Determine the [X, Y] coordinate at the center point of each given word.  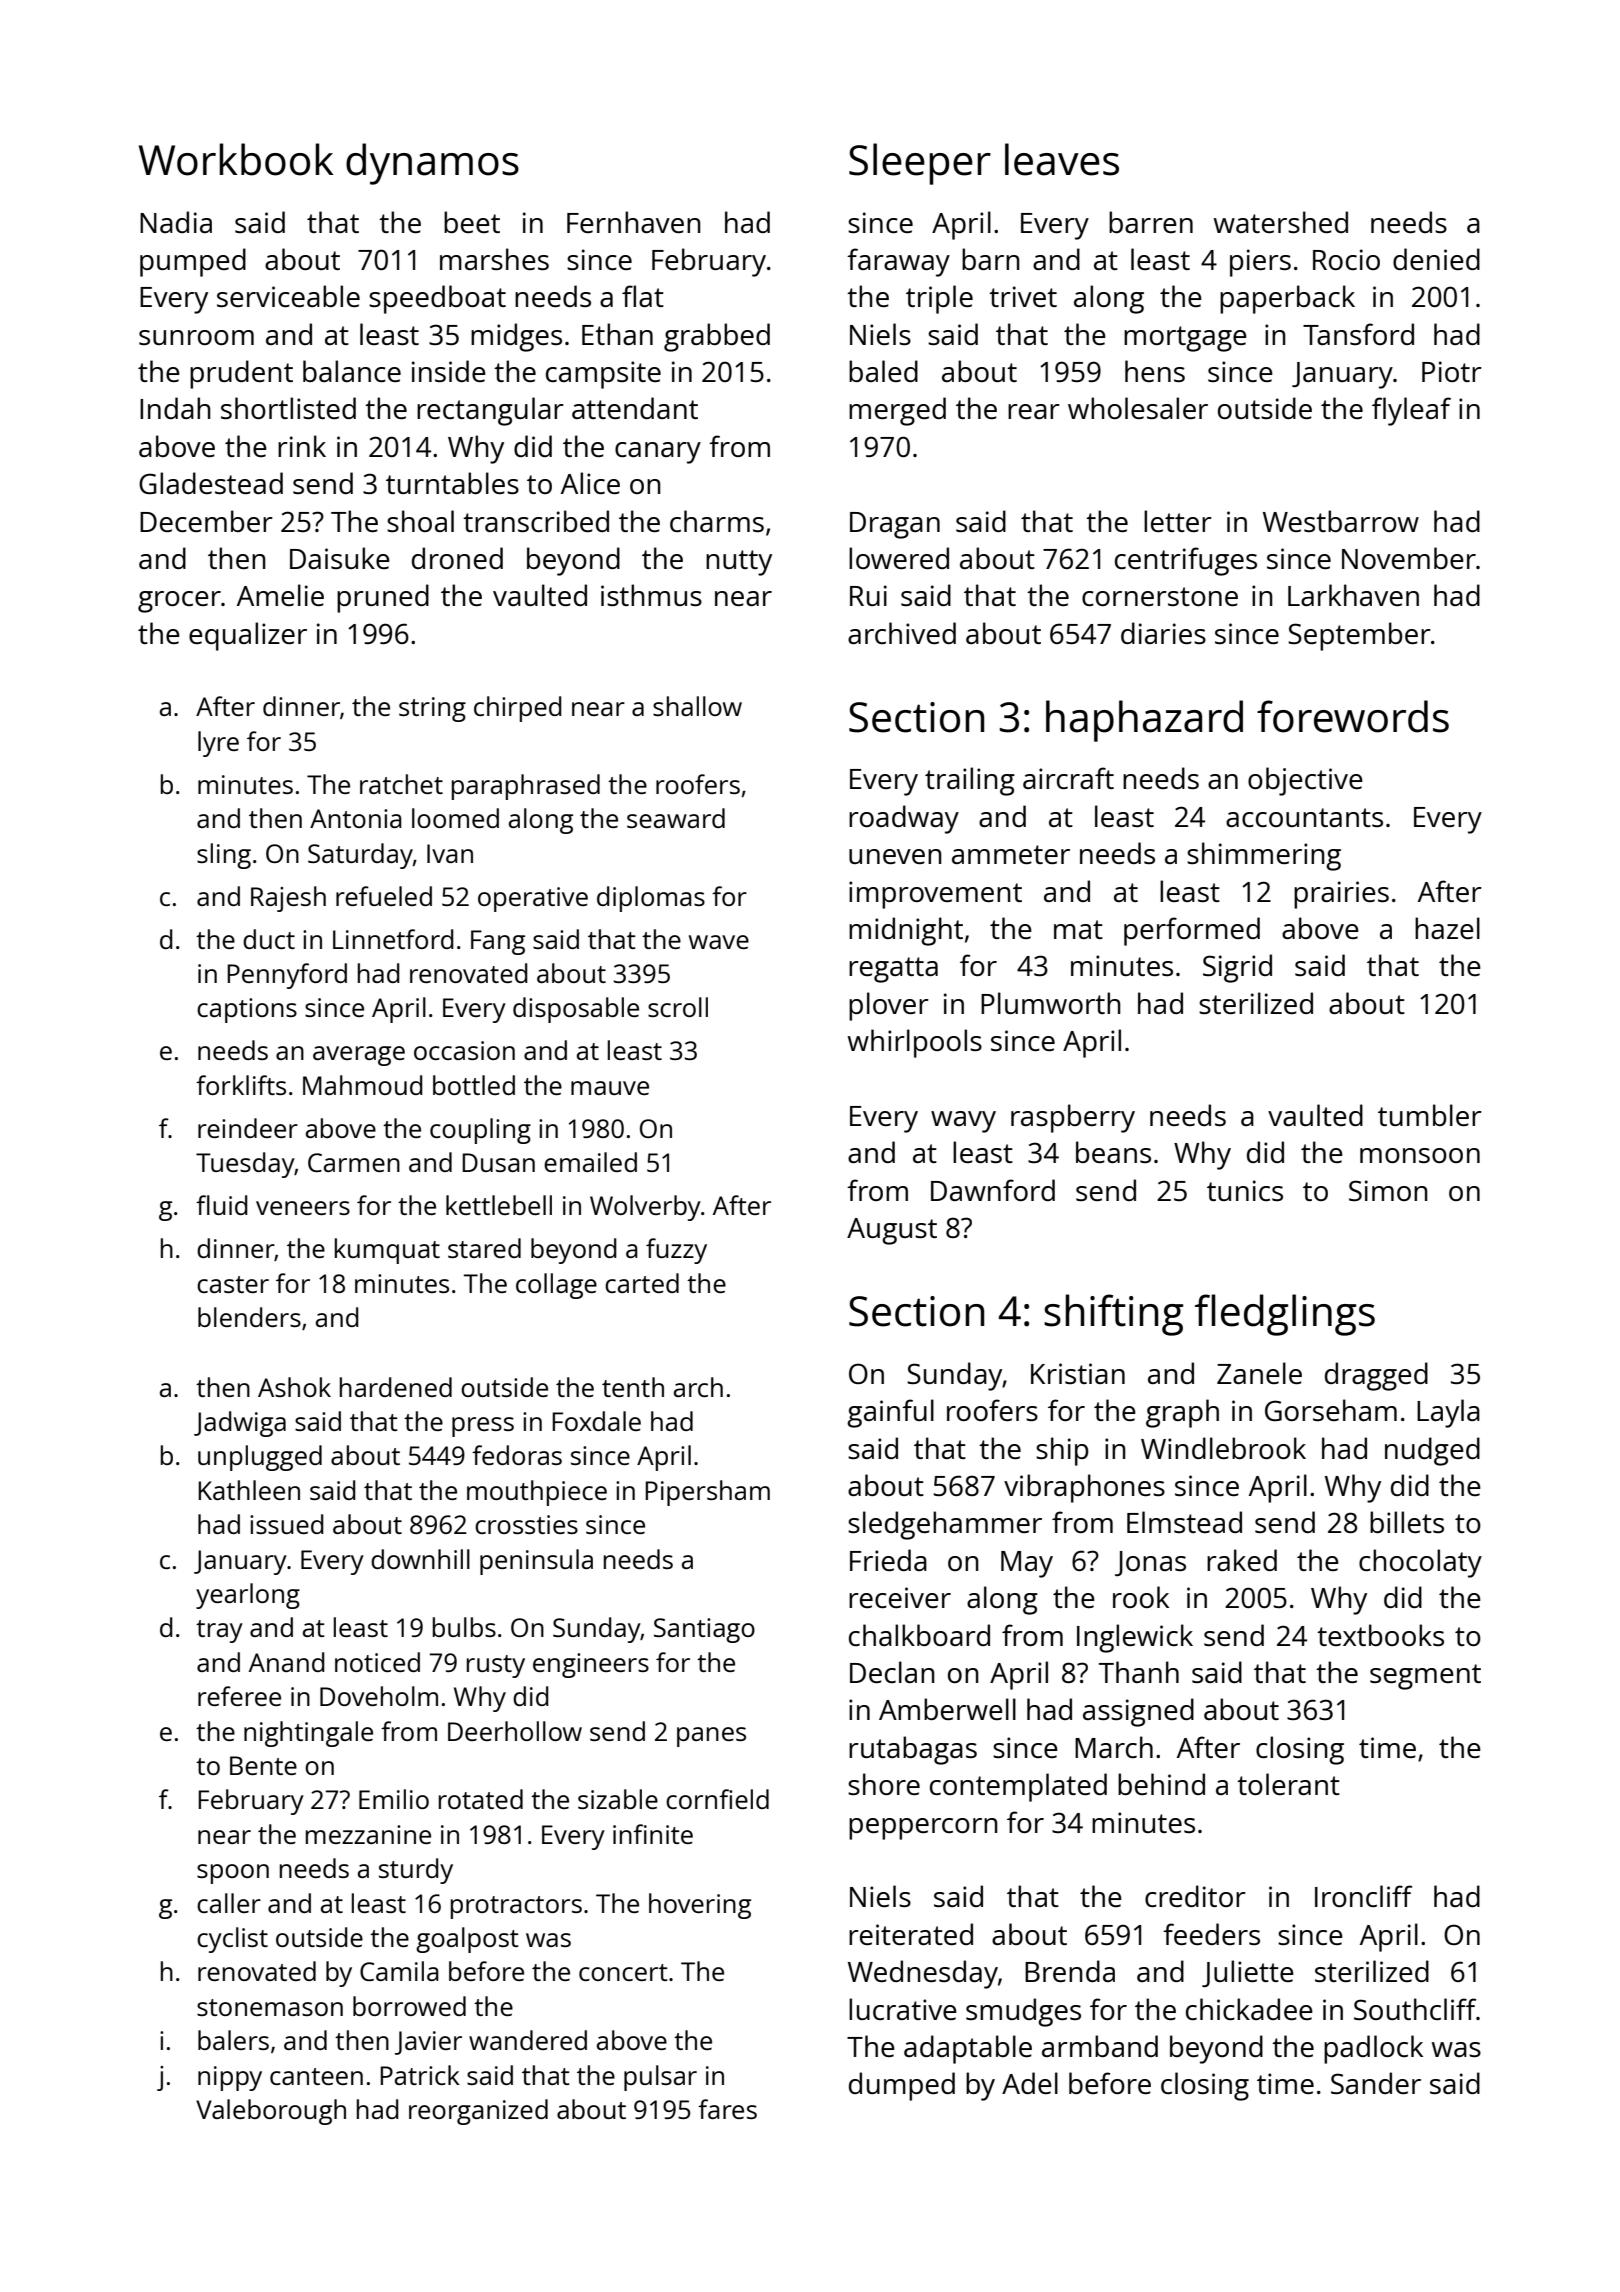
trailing [970, 781]
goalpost [467, 1940]
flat [643, 296]
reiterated [911, 1934]
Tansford [1358, 334]
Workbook [236, 159]
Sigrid [1237, 968]
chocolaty [1420, 1563]
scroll [678, 1007]
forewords [1353, 716]
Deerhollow [515, 1731]
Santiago [704, 1630]
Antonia [356, 818]
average [359, 1056]
